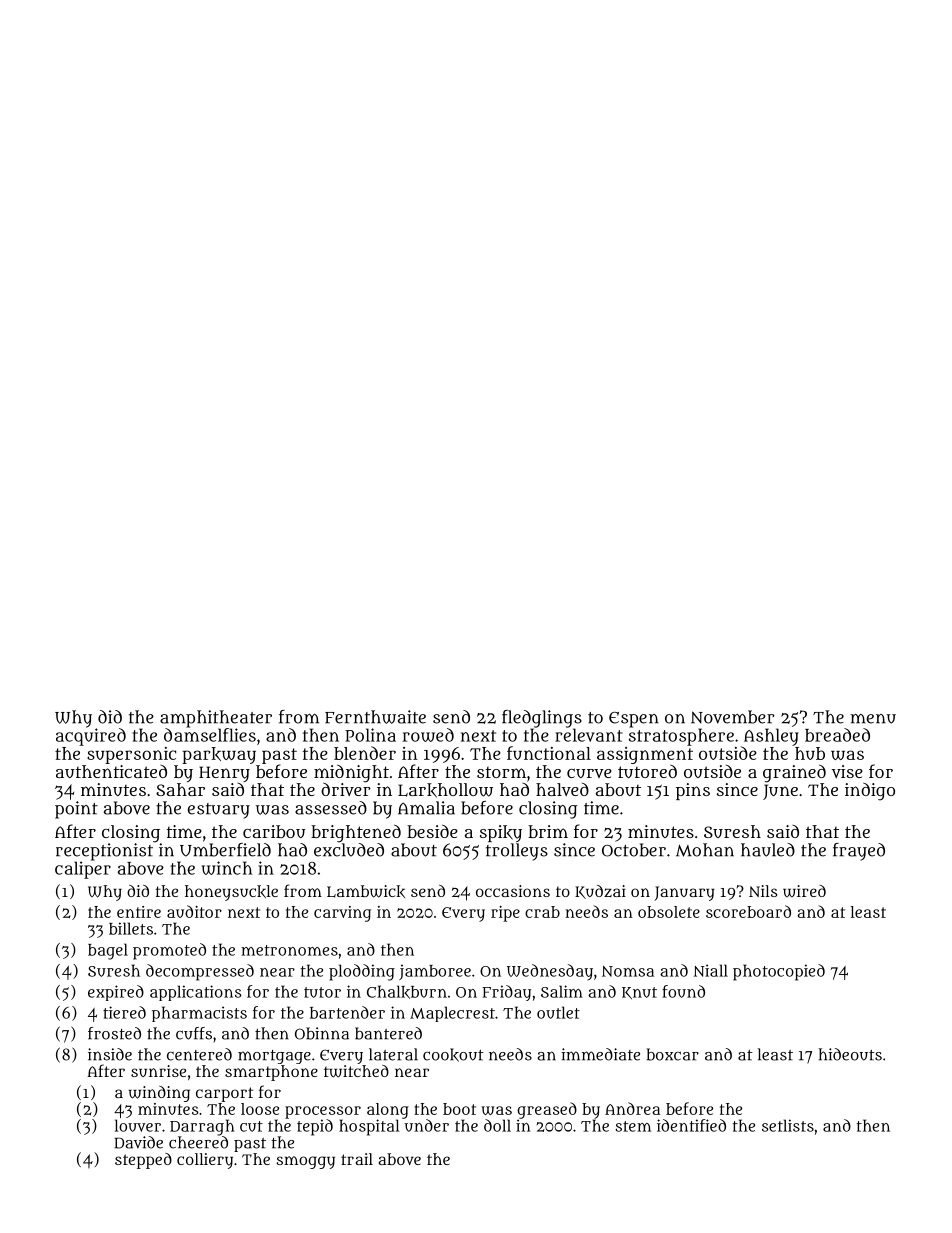 This screenshot has height=1233, width=952. Describe the element at coordinates (779, 972) in the screenshot. I see `photocopied` at that location.
